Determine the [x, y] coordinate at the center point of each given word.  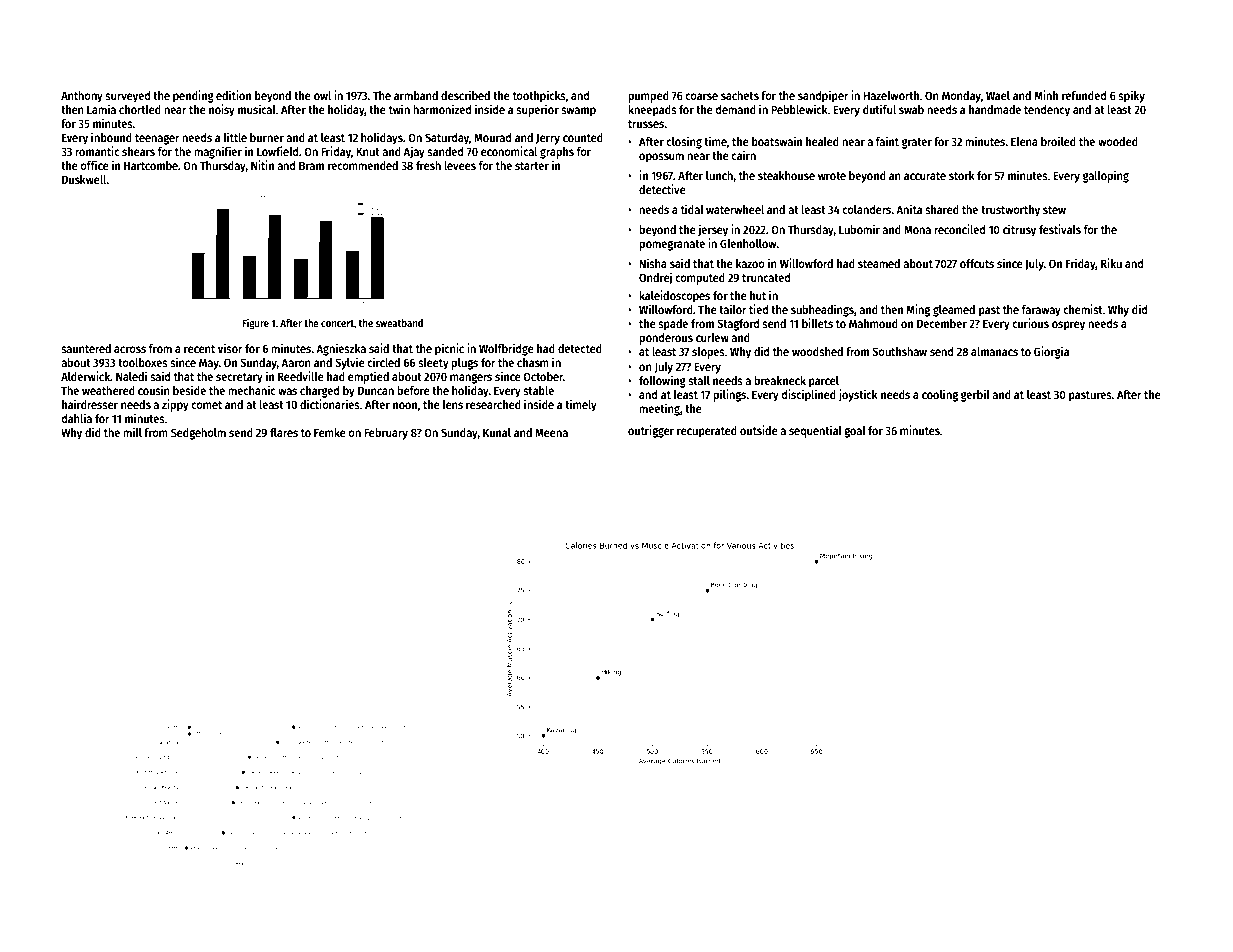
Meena [551, 432]
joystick [858, 395]
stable [538, 390]
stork [962, 175]
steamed [879, 263]
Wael [998, 95]
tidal [692, 209]
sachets [740, 95]
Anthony [82, 97]
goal [855, 432]
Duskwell [84, 179]
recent [199, 349]
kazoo [750, 263]
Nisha [653, 263]
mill [132, 432]
